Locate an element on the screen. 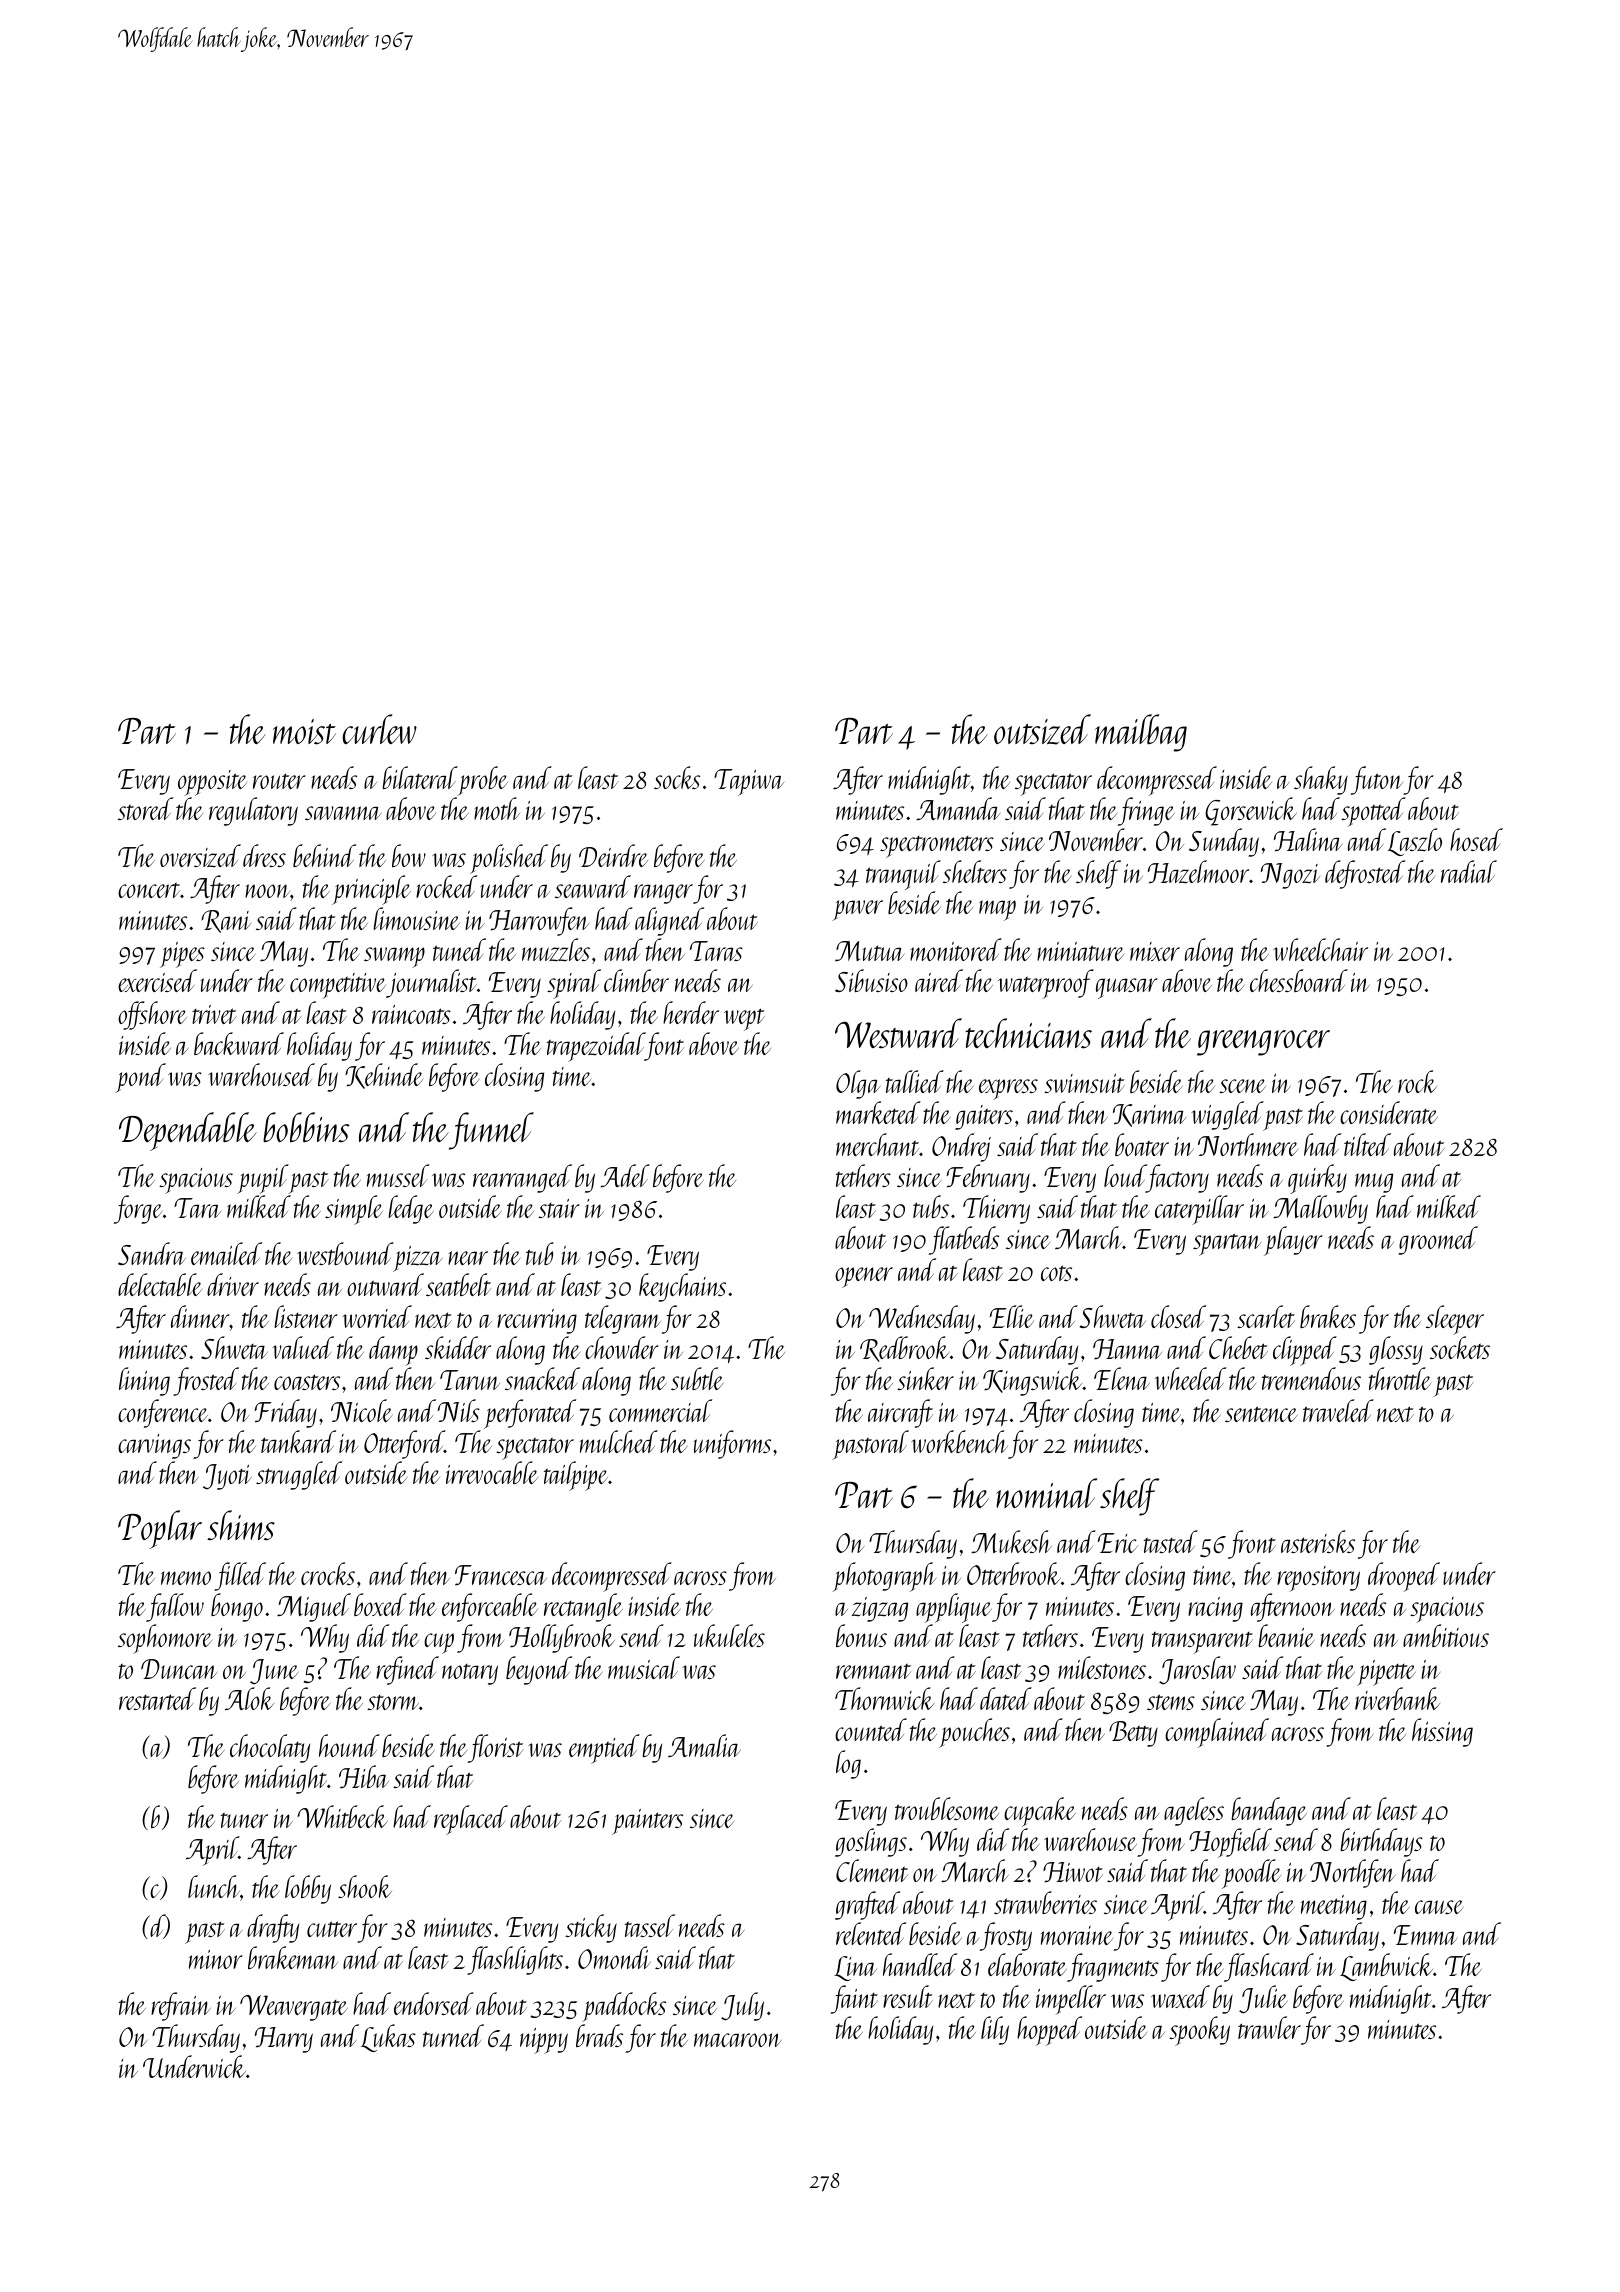 The image size is (1620, 2292). shelters is located at coordinates (975, 871).
